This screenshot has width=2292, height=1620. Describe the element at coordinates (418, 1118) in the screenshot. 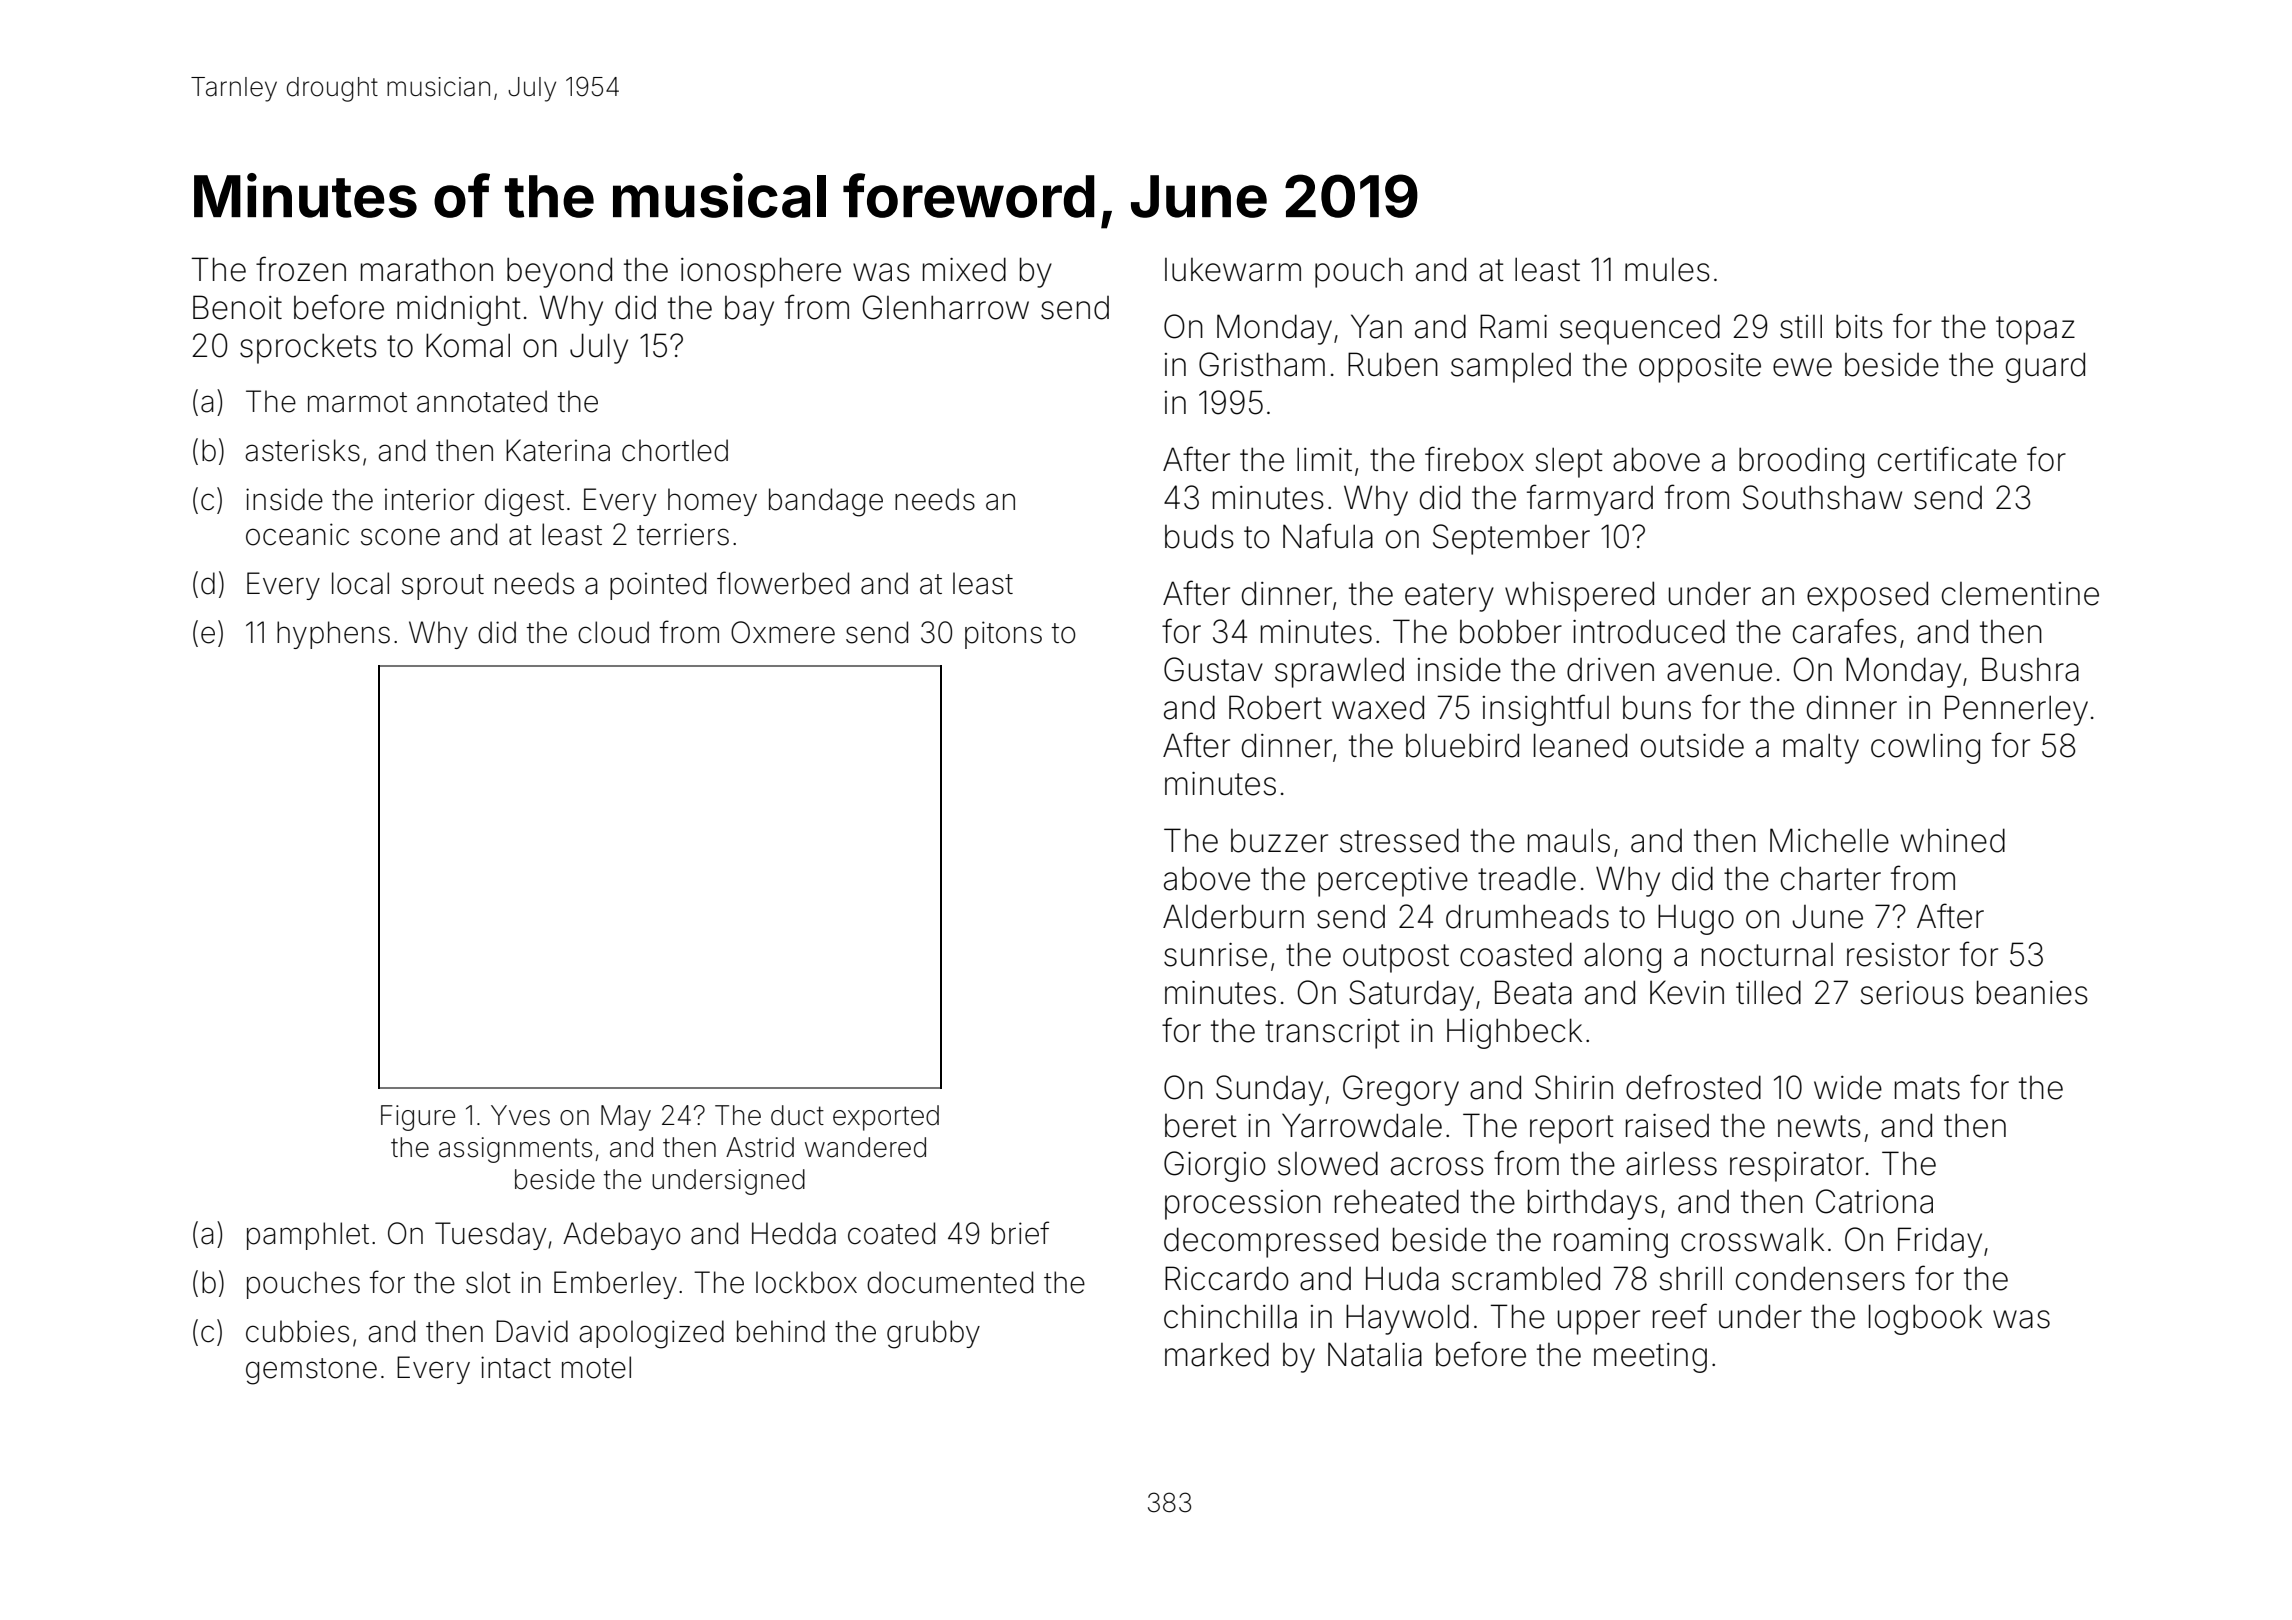

I see `Figure` at that location.
